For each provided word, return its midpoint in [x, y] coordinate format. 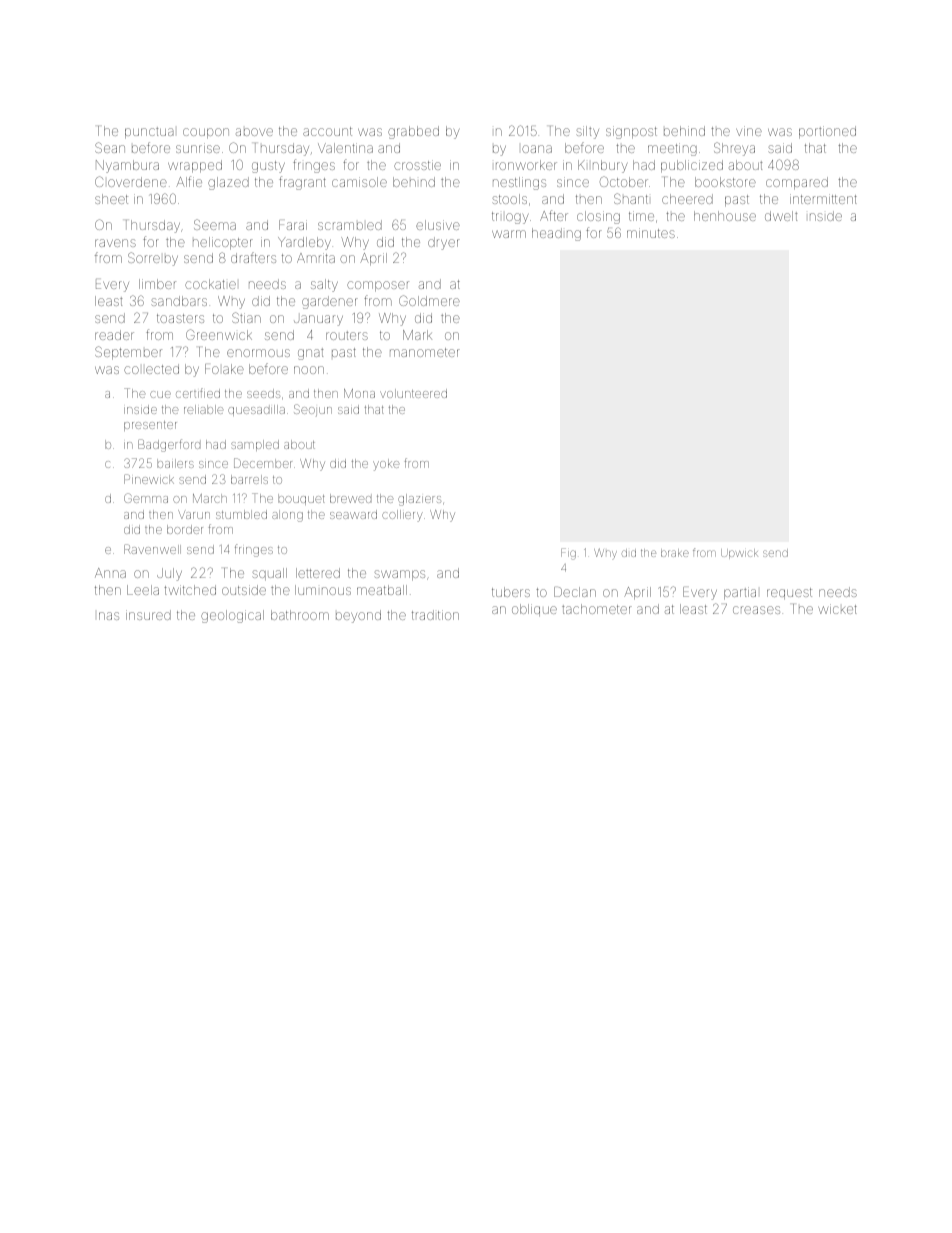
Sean [110, 147]
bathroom [300, 615]
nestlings [519, 183]
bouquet [301, 499]
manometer [425, 352]
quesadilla [256, 410]
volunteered [413, 393]
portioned [827, 132]
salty [324, 285]
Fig [568, 554]
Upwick [739, 554]
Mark [417, 335]
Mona [359, 393]
